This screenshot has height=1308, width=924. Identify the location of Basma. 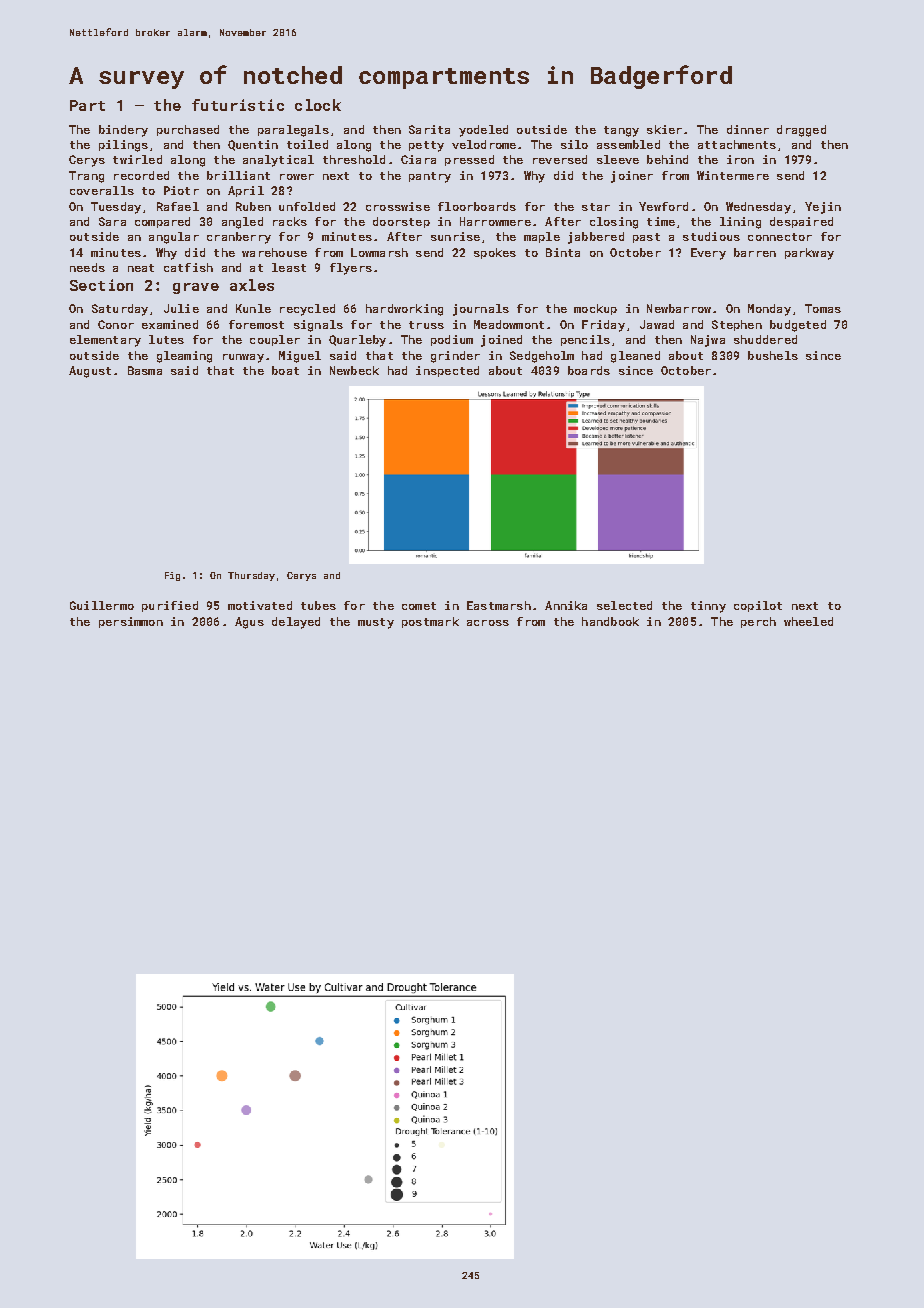
(145, 370).
